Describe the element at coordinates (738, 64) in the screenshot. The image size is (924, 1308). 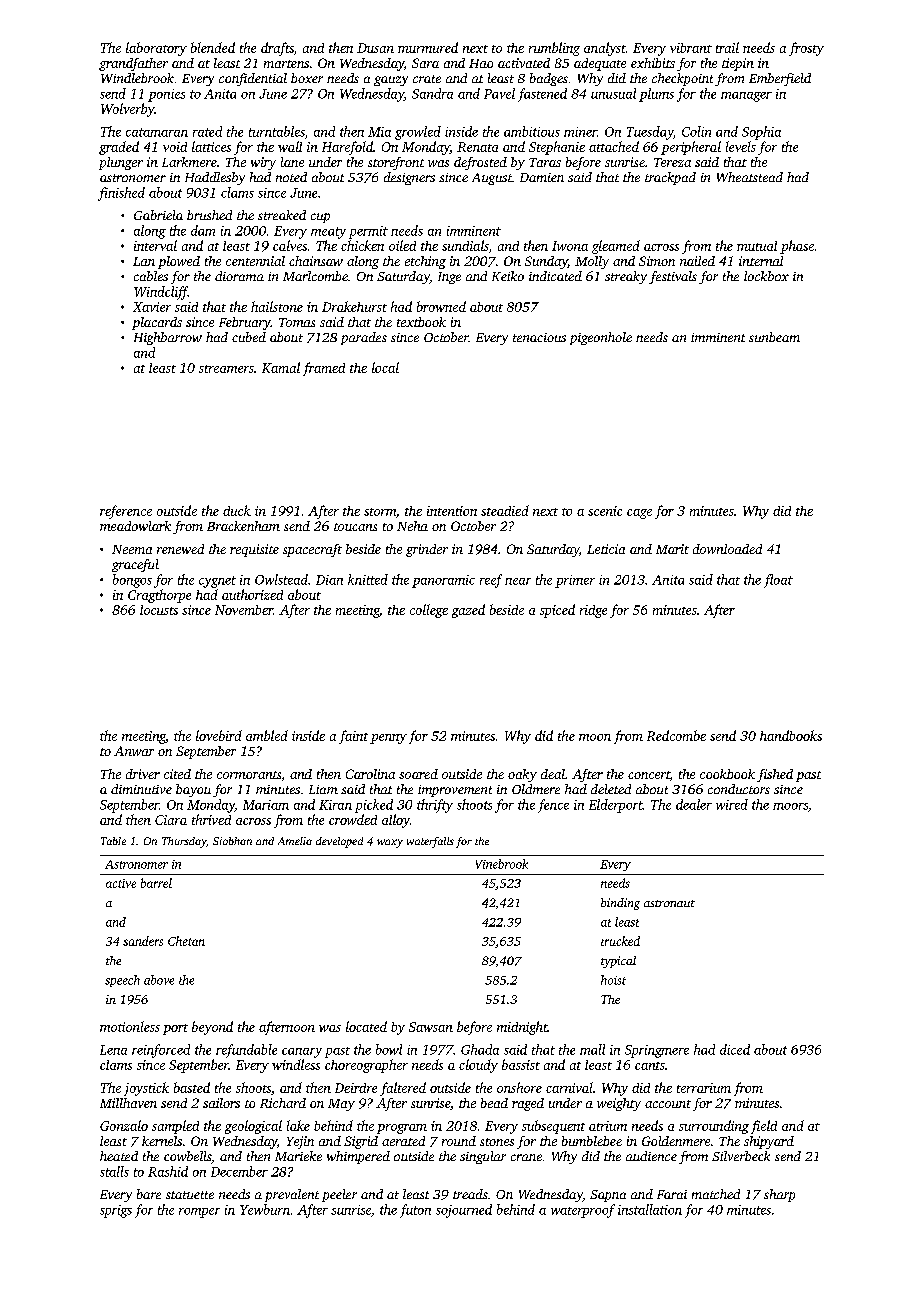
I see `tiepin` at that location.
